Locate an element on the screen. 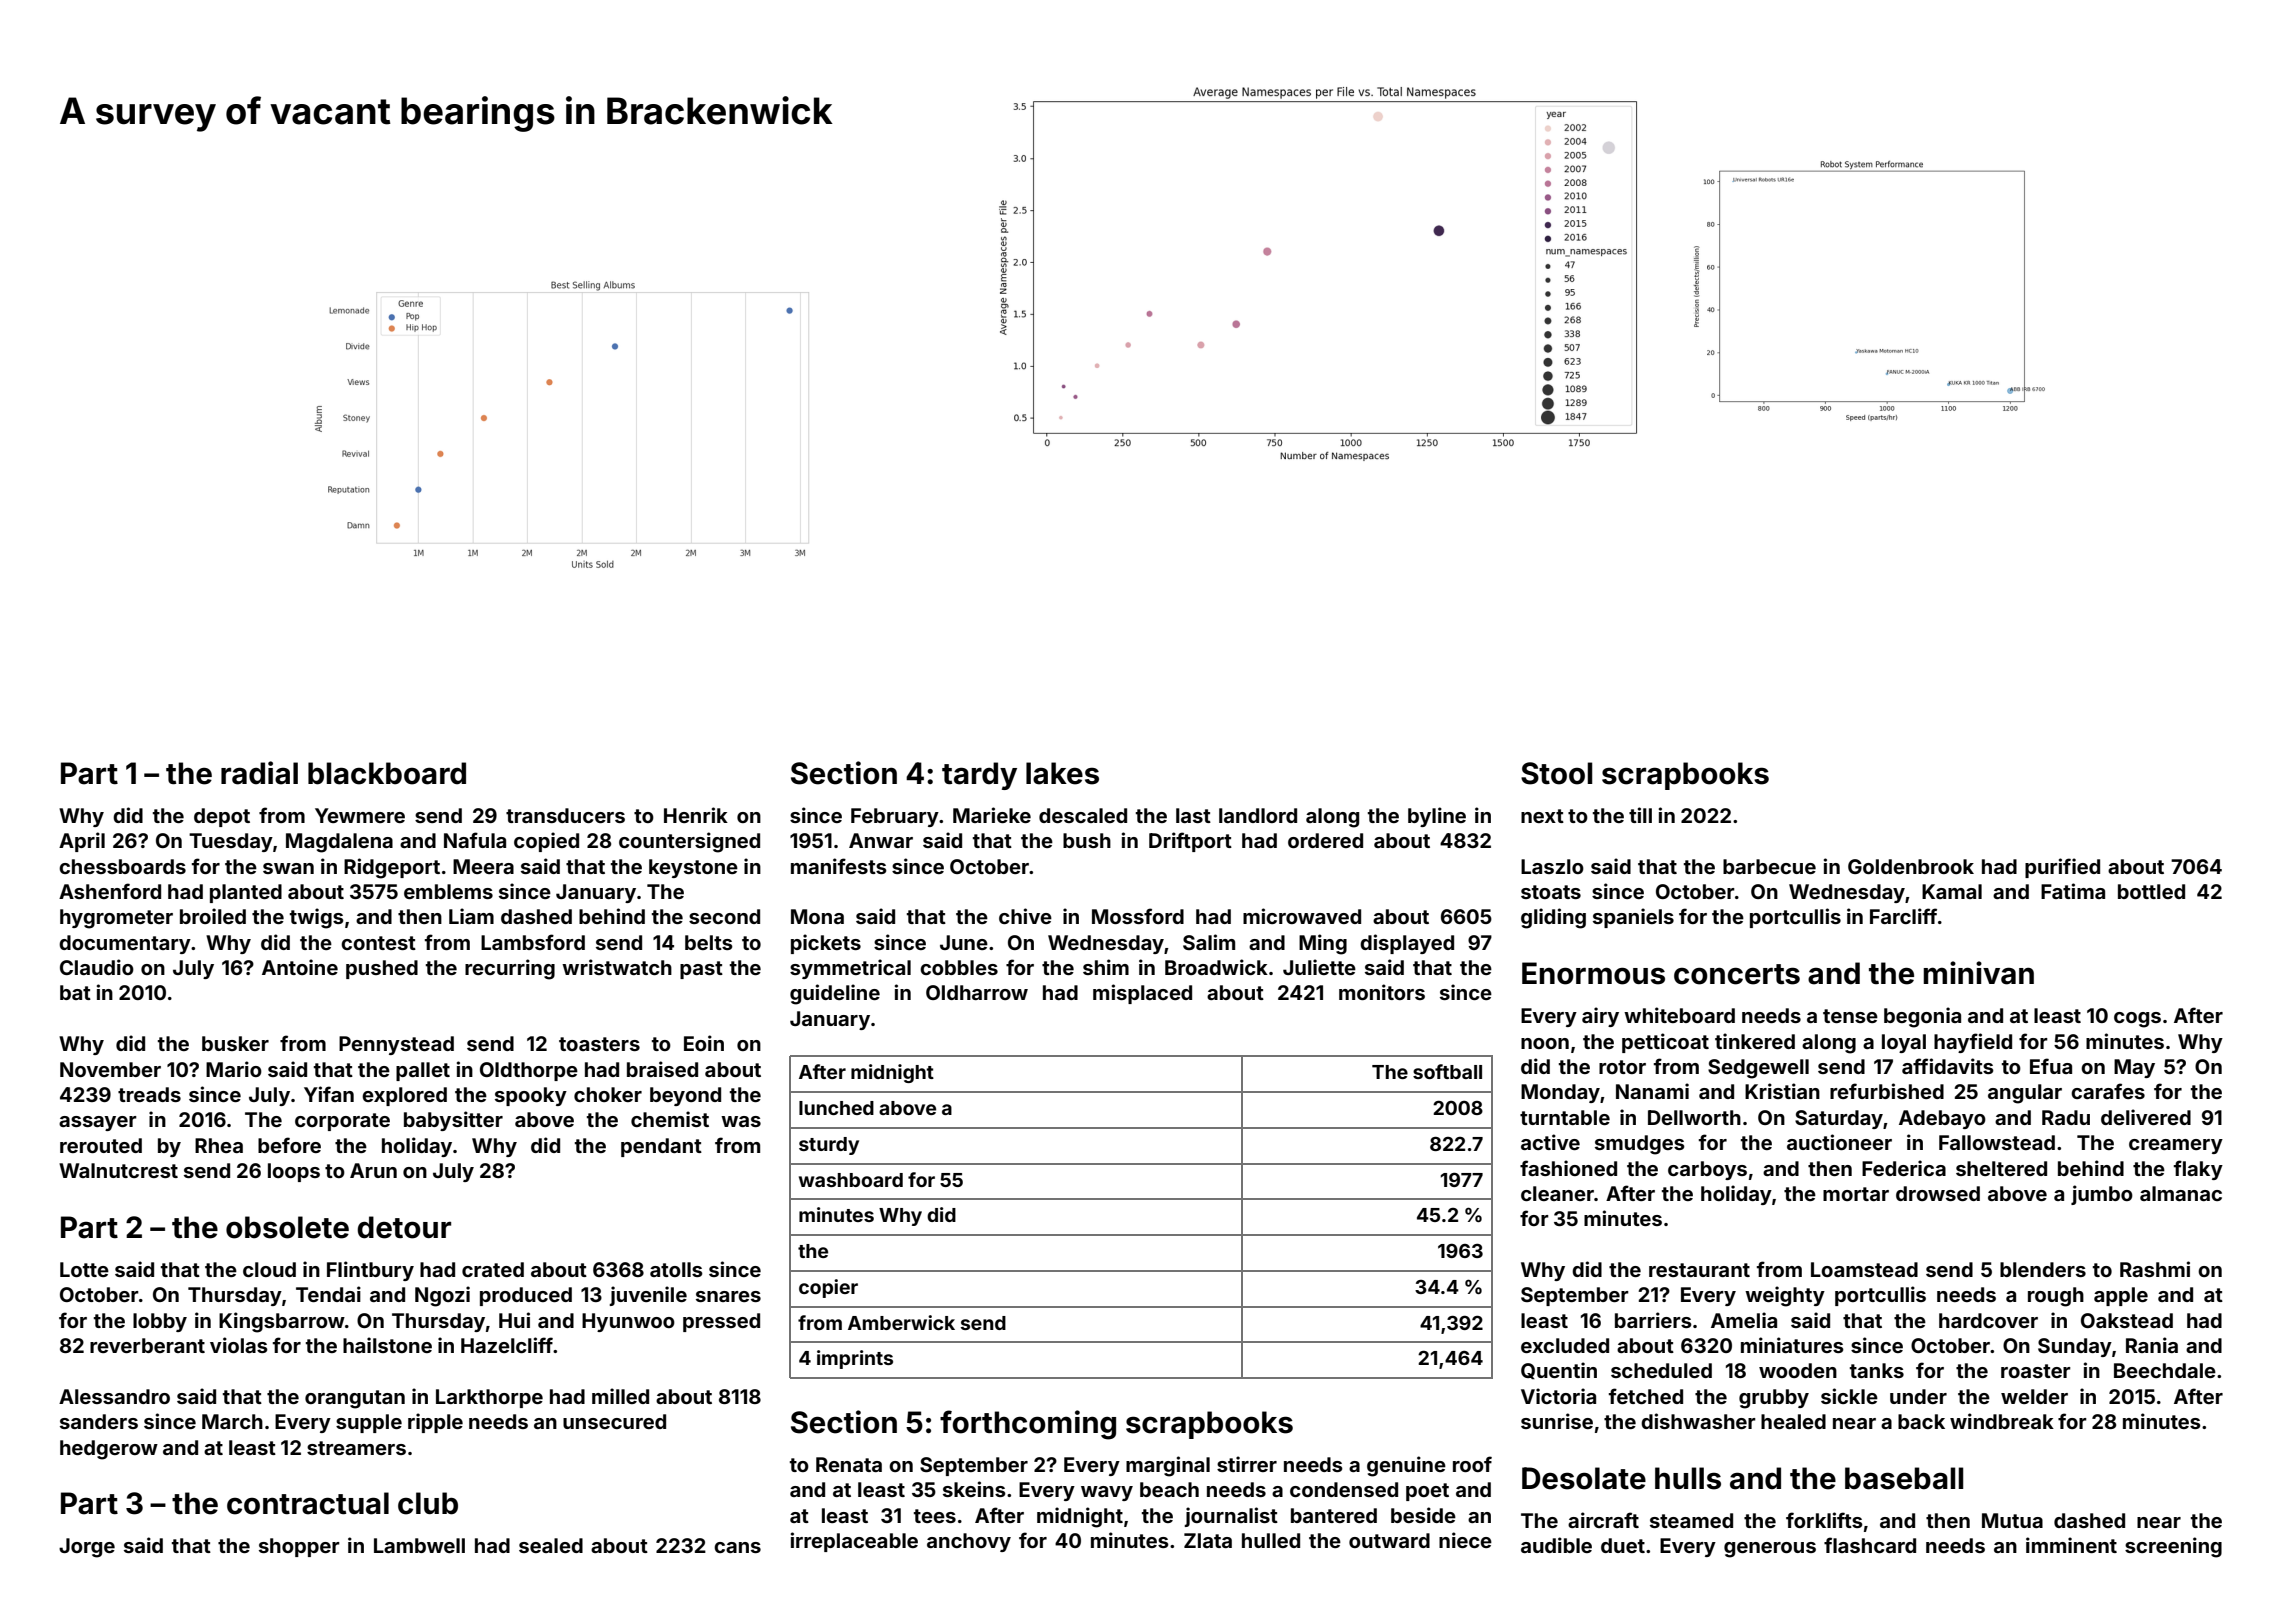  sanders is located at coordinates (99, 1421).
